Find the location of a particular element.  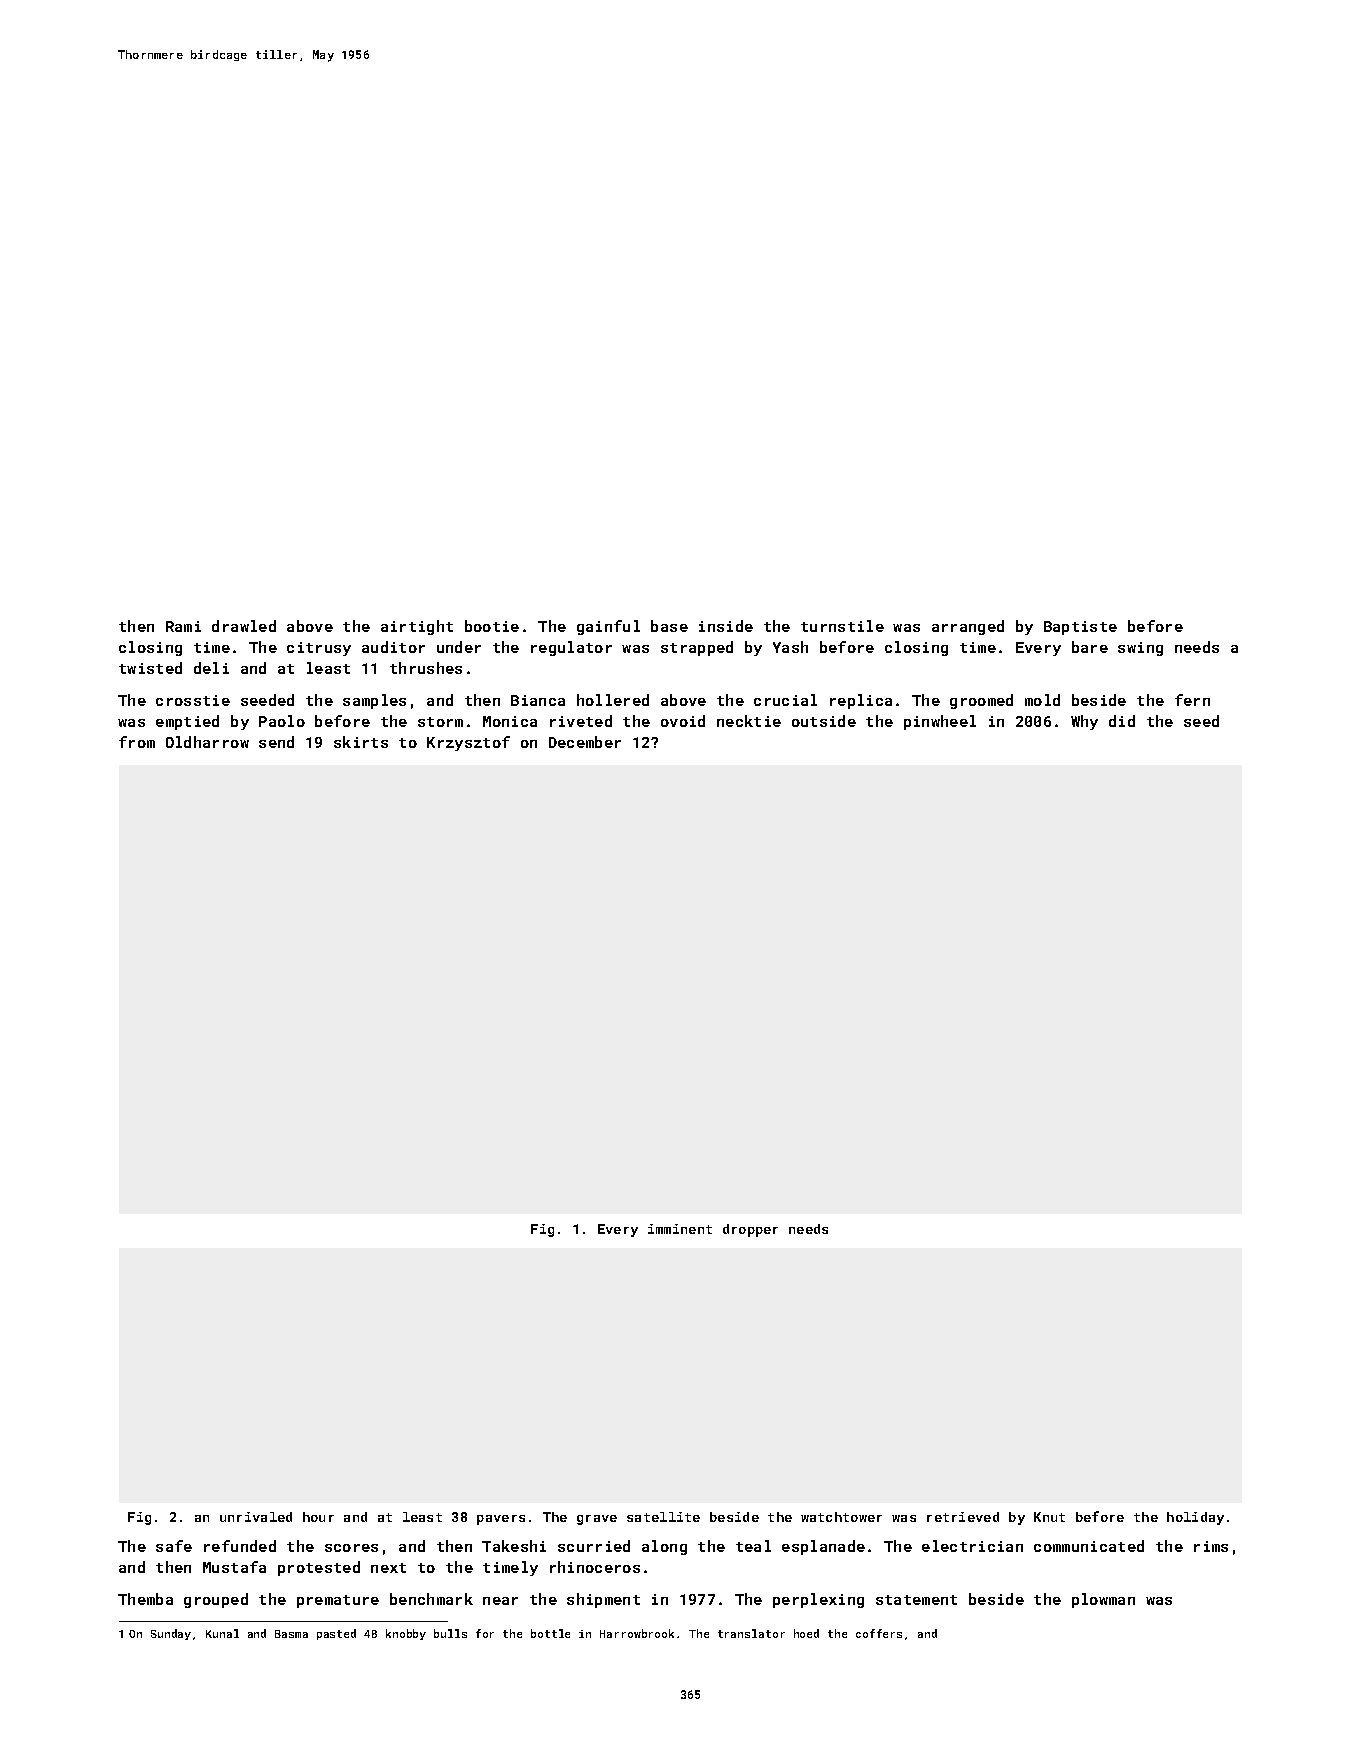

Oldharrow is located at coordinates (207, 742).
